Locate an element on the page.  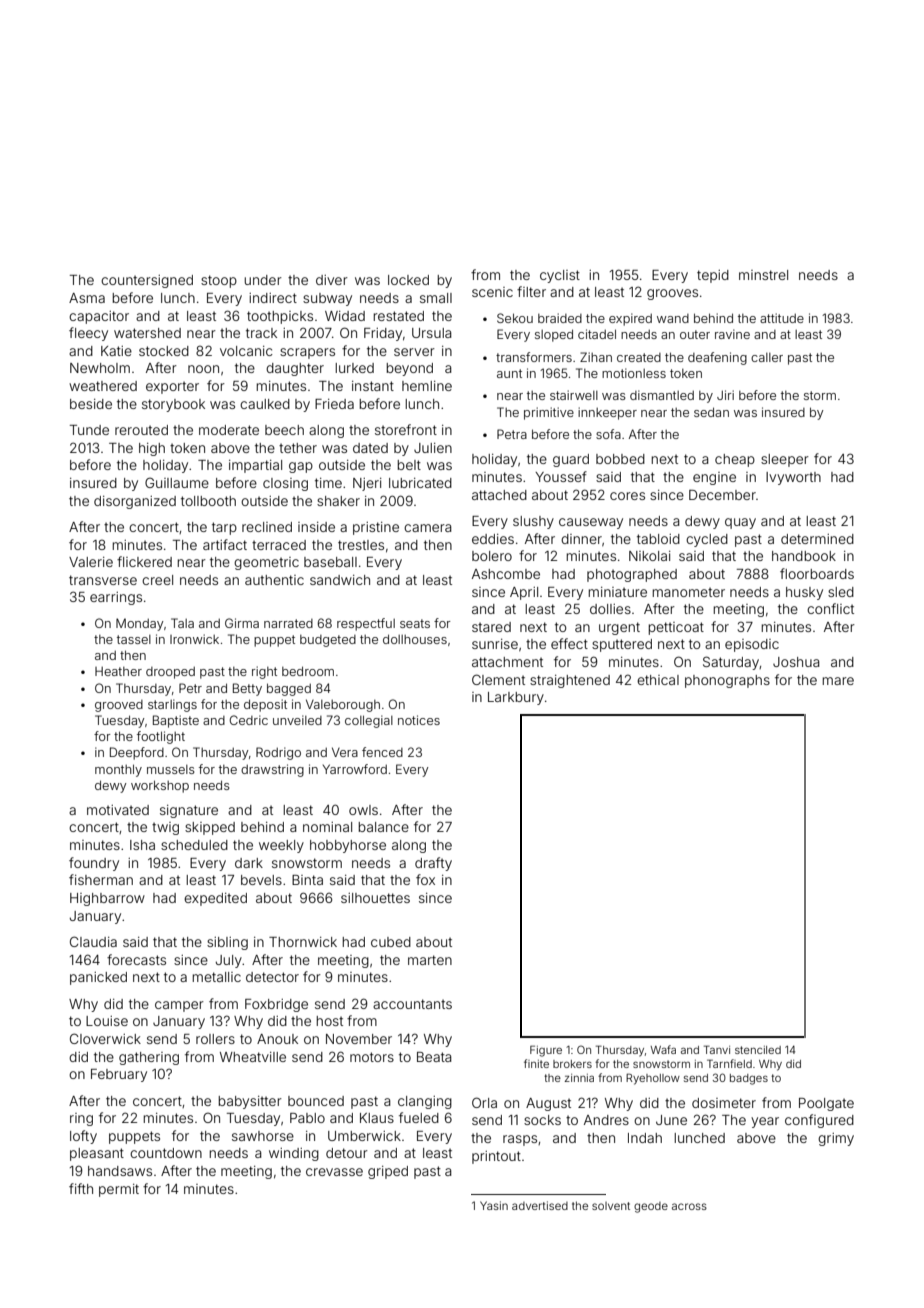
determined is located at coordinates (817, 539).
